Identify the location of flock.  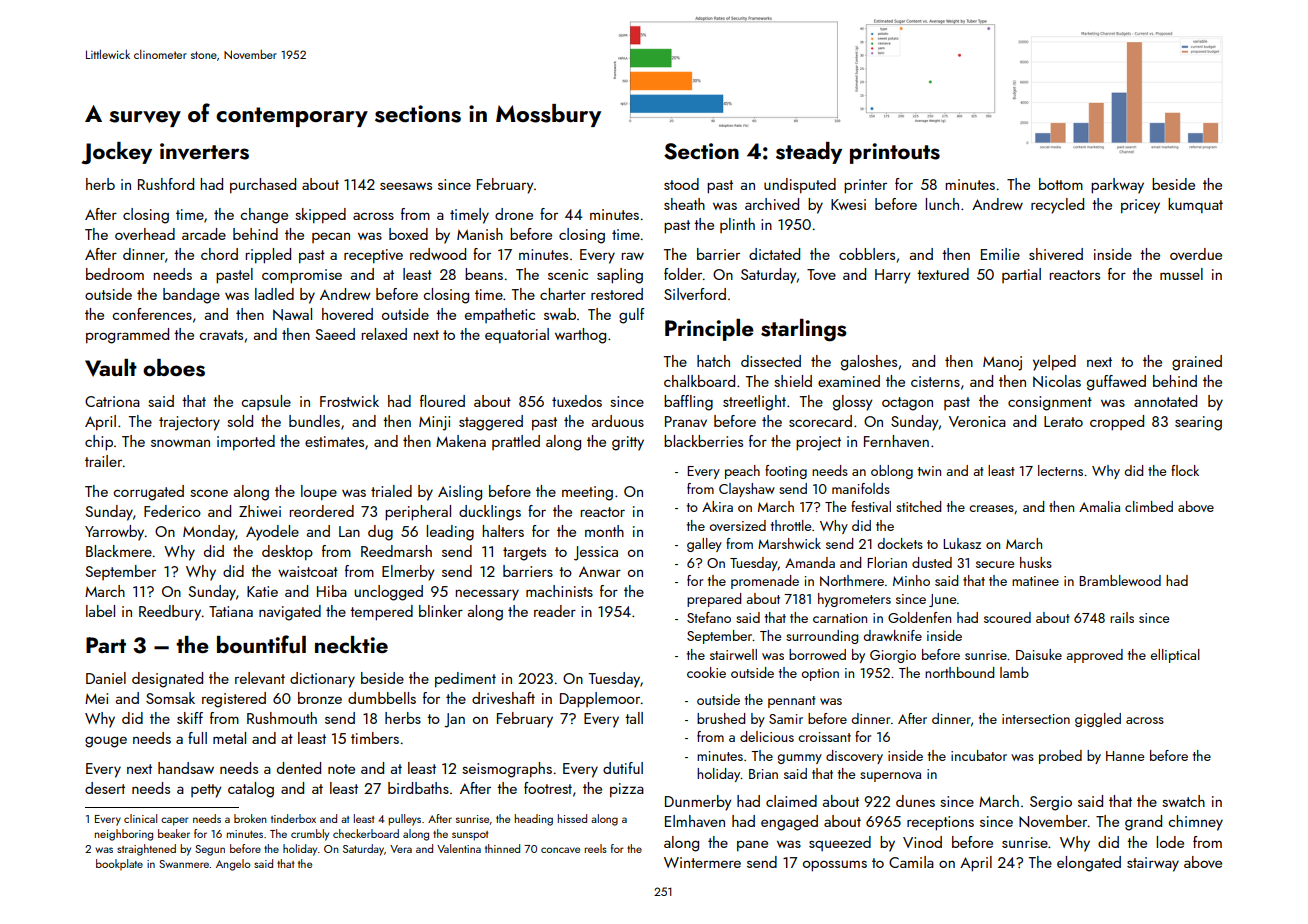
(1185, 470).
